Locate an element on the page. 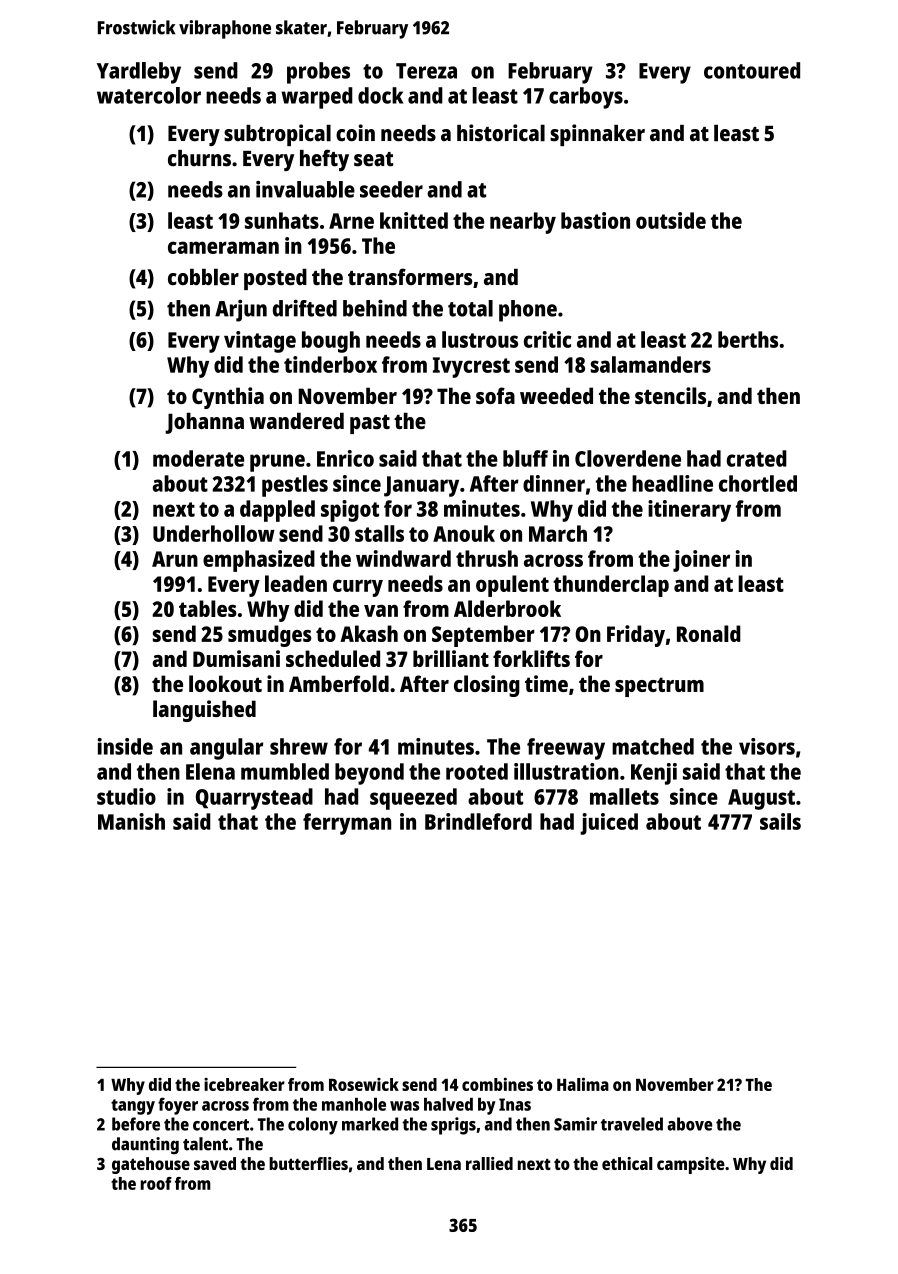  Yardleby is located at coordinates (139, 73).
